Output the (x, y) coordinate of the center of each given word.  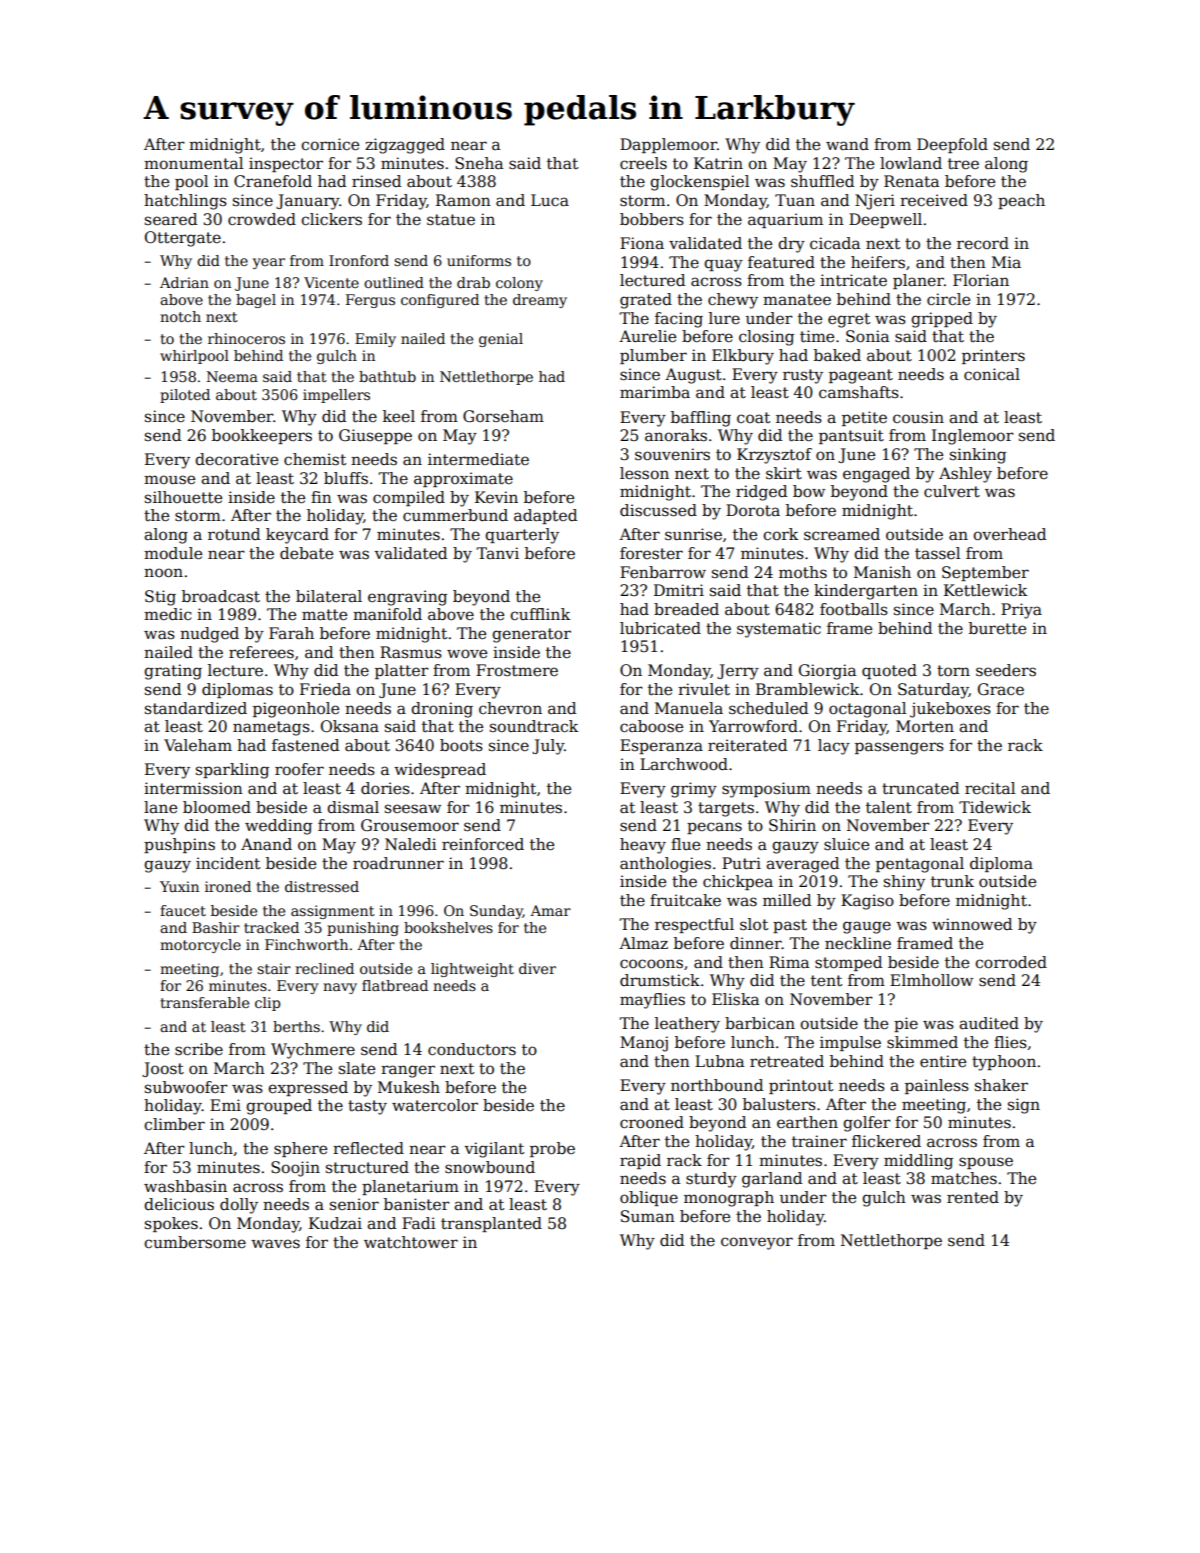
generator (531, 635)
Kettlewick (985, 590)
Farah (291, 633)
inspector (286, 164)
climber (174, 1124)
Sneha (479, 163)
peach (1021, 201)
